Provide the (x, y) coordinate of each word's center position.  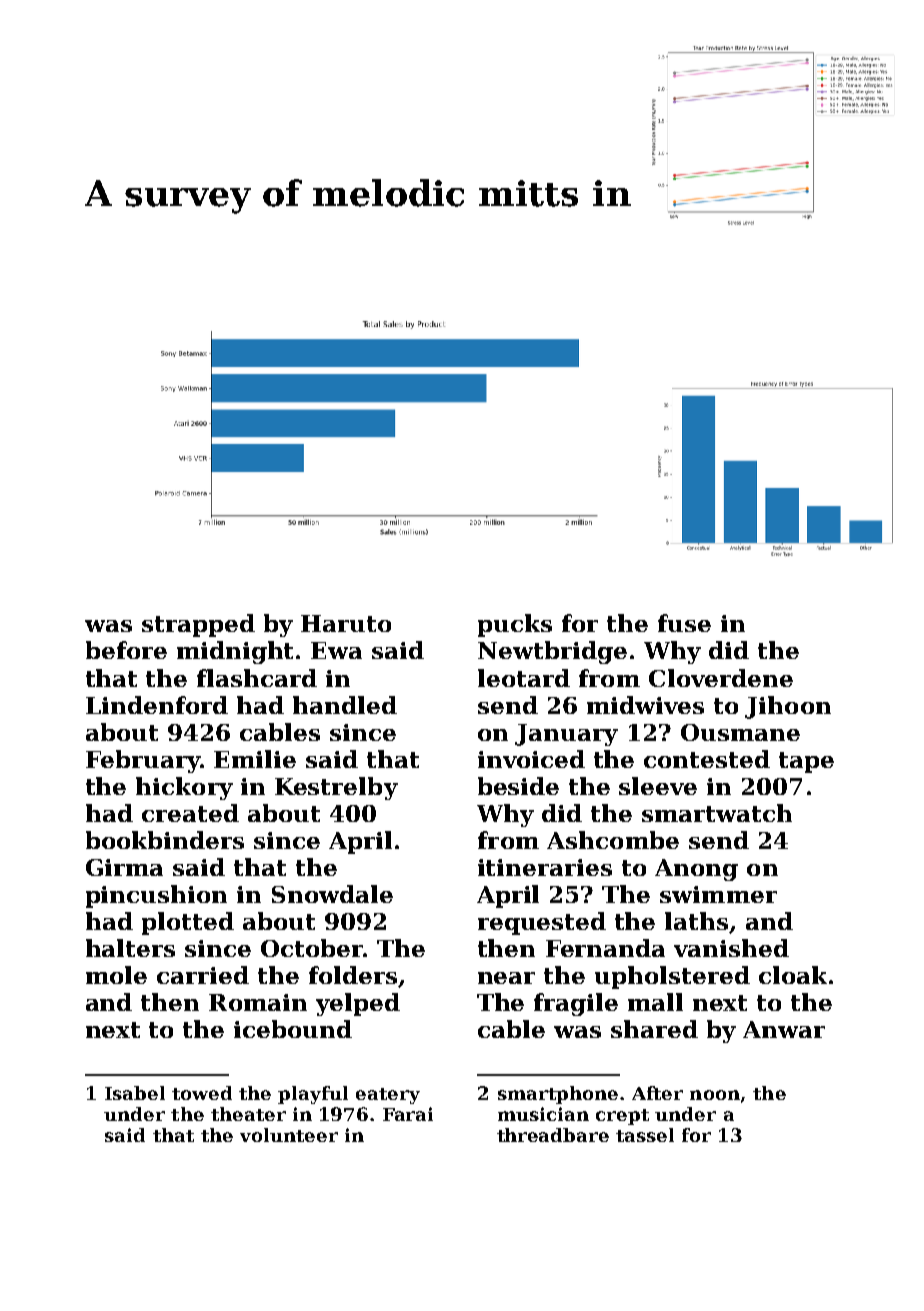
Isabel (135, 1093)
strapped (198, 625)
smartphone (558, 1095)
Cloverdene (721, 678)
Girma (124, 867)
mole (116, 975)
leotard (524, 678)
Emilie (255, 759)
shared (654, 1029)
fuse (684, 623)
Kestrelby (336, 788)
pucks (515, 625)
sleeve (658, 786)
